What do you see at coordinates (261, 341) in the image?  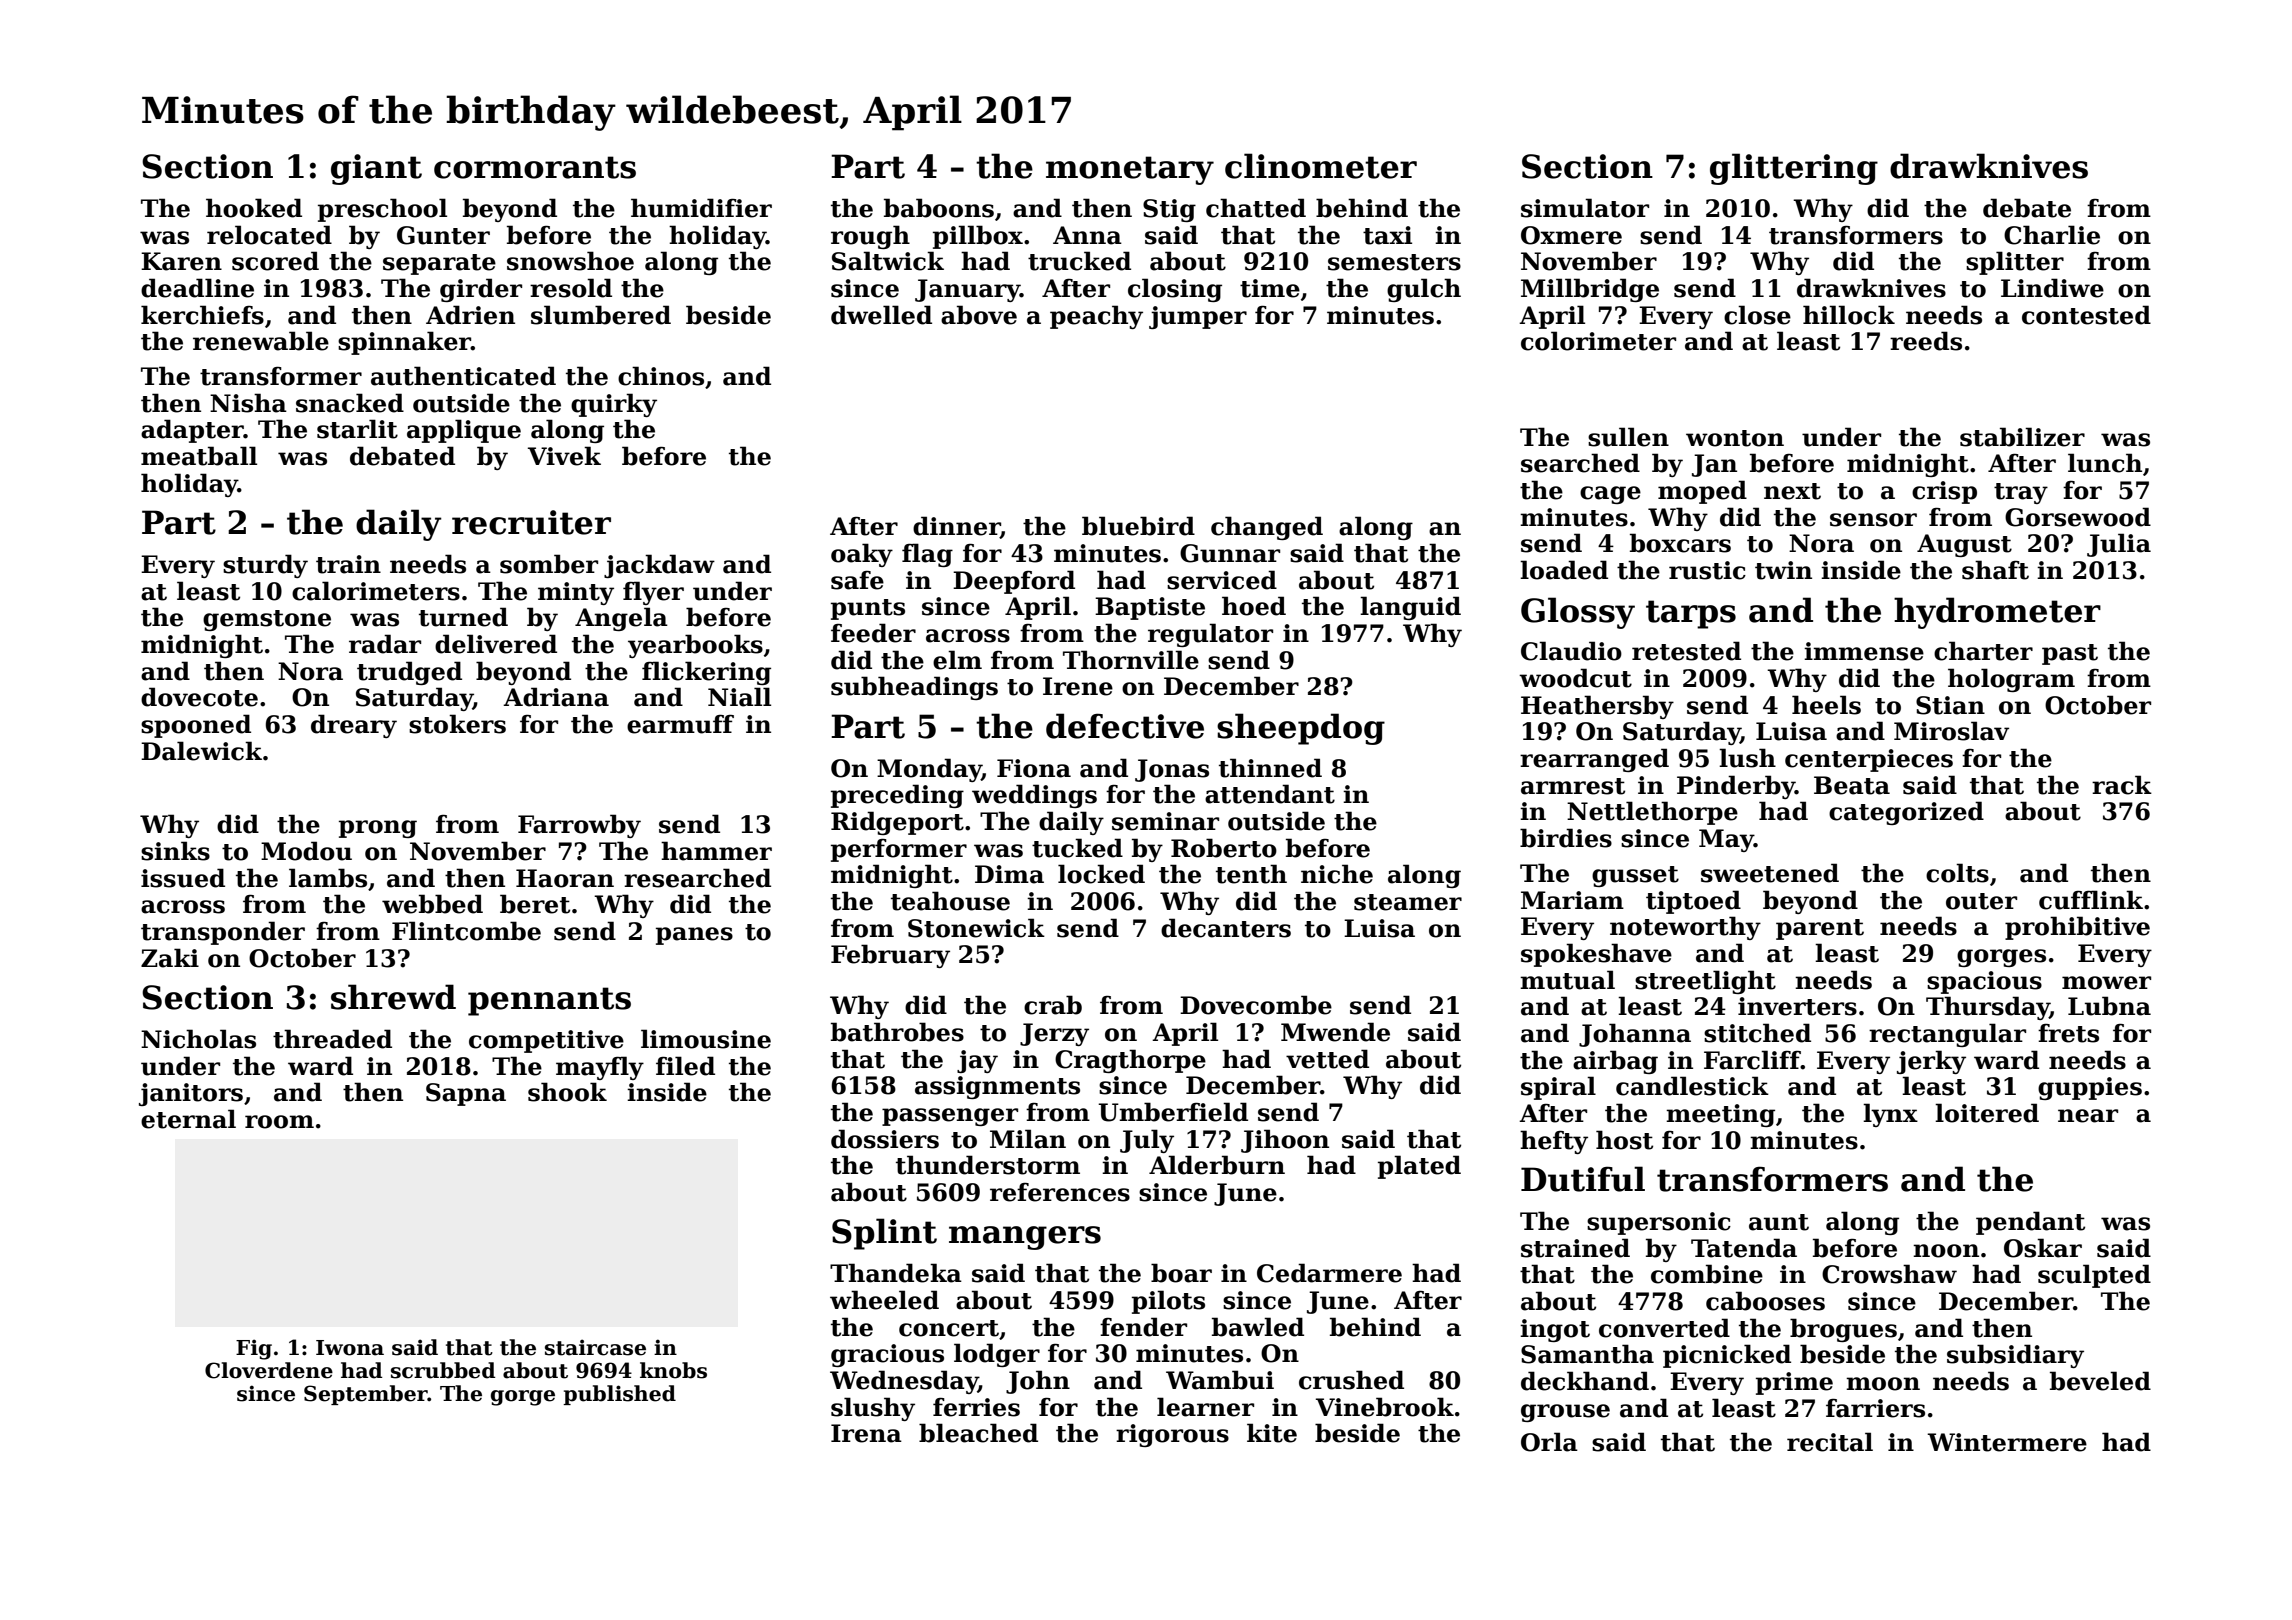 I see `renewable` at bounding box center [261, 341].
